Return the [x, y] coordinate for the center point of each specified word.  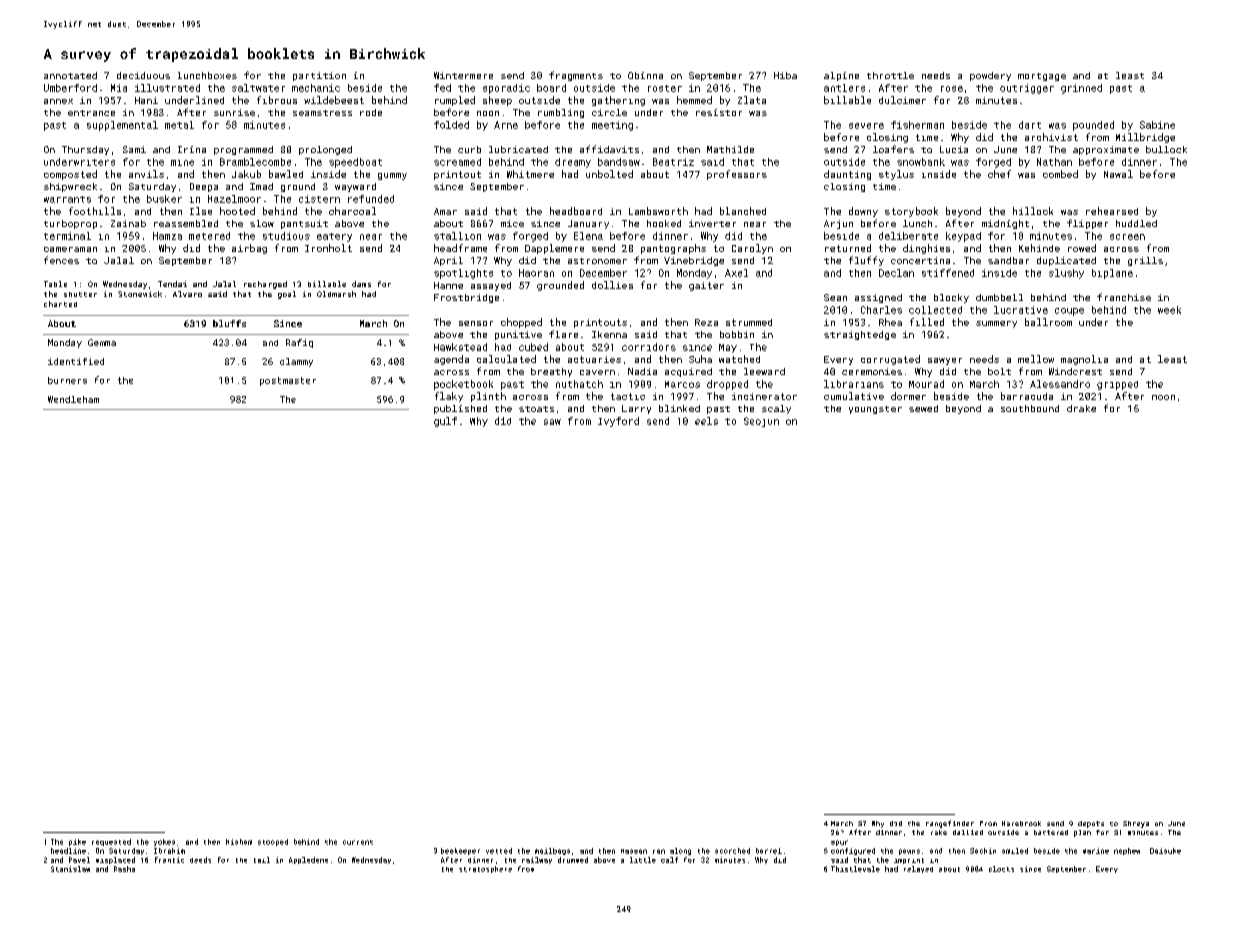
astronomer [597, 261]
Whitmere [530, 174]
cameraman [70, 249]
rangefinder [950, 824]
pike [77, 842]
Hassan [634, 851]
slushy [1066, 274]
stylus [896, 175]
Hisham [239, 842]
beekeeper [460, 851]
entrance [91, 113]
